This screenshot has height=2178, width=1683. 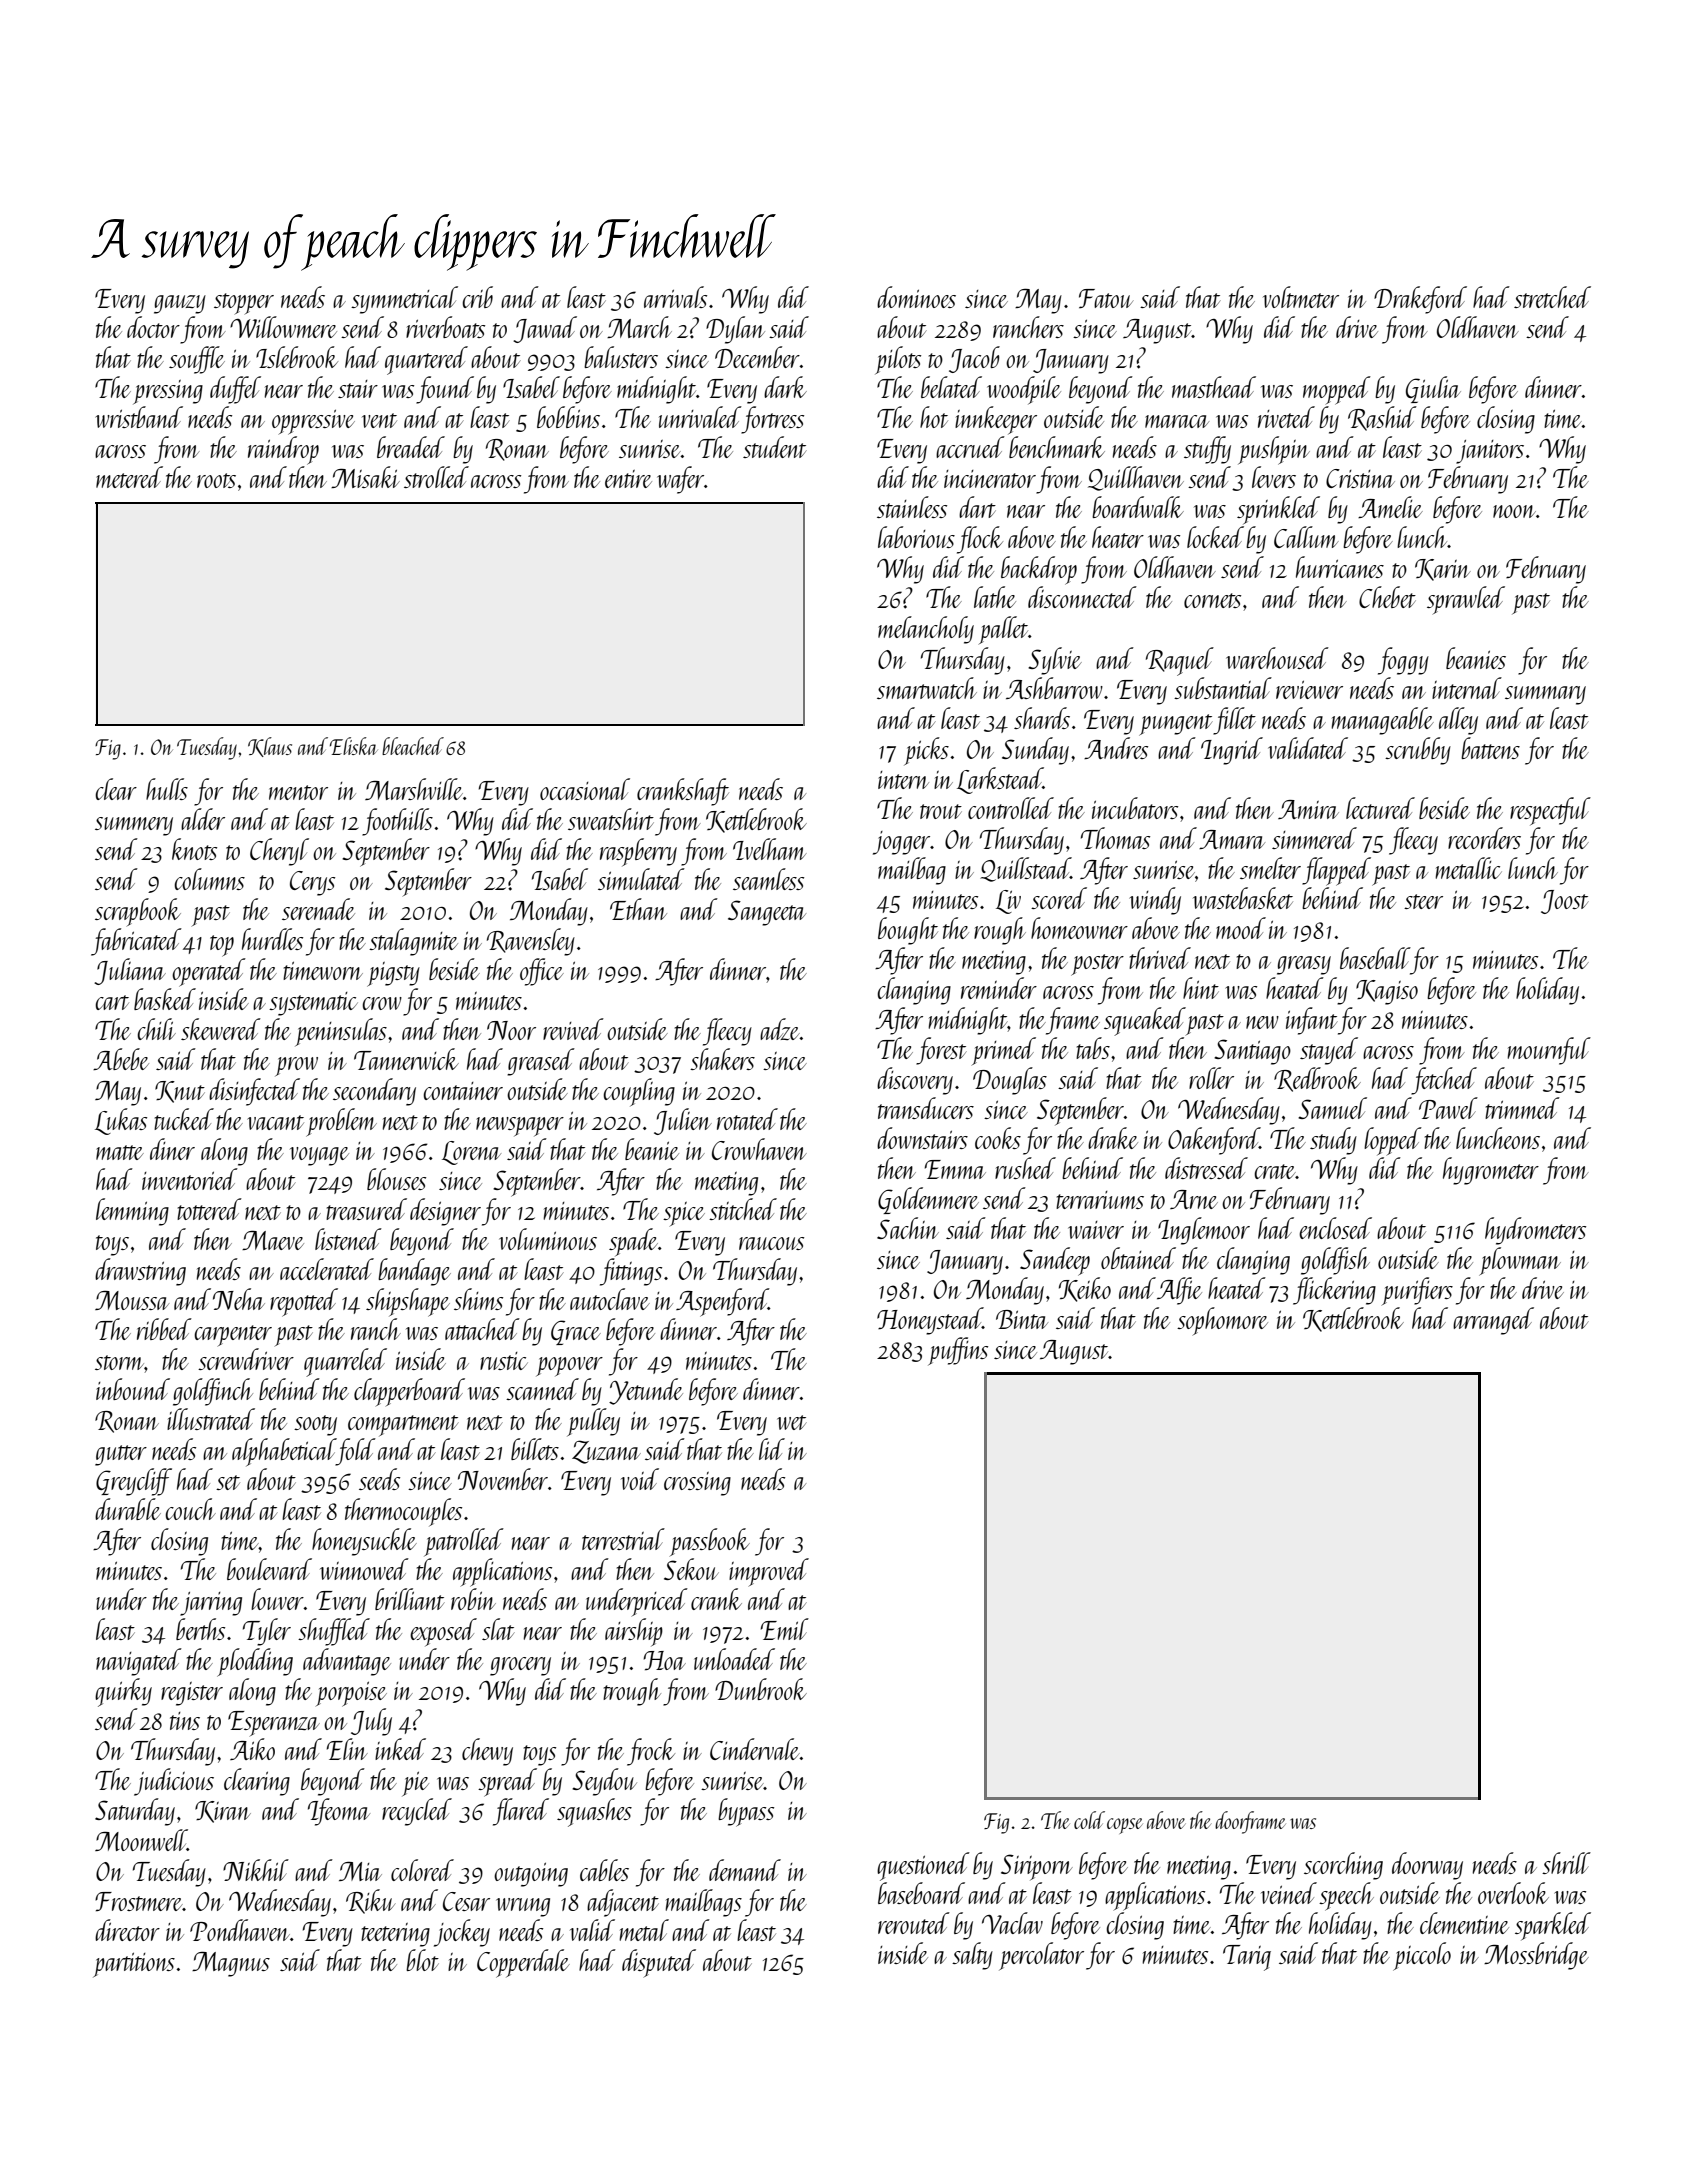 I want to click on Ethan, so click(x=638, y=909).
